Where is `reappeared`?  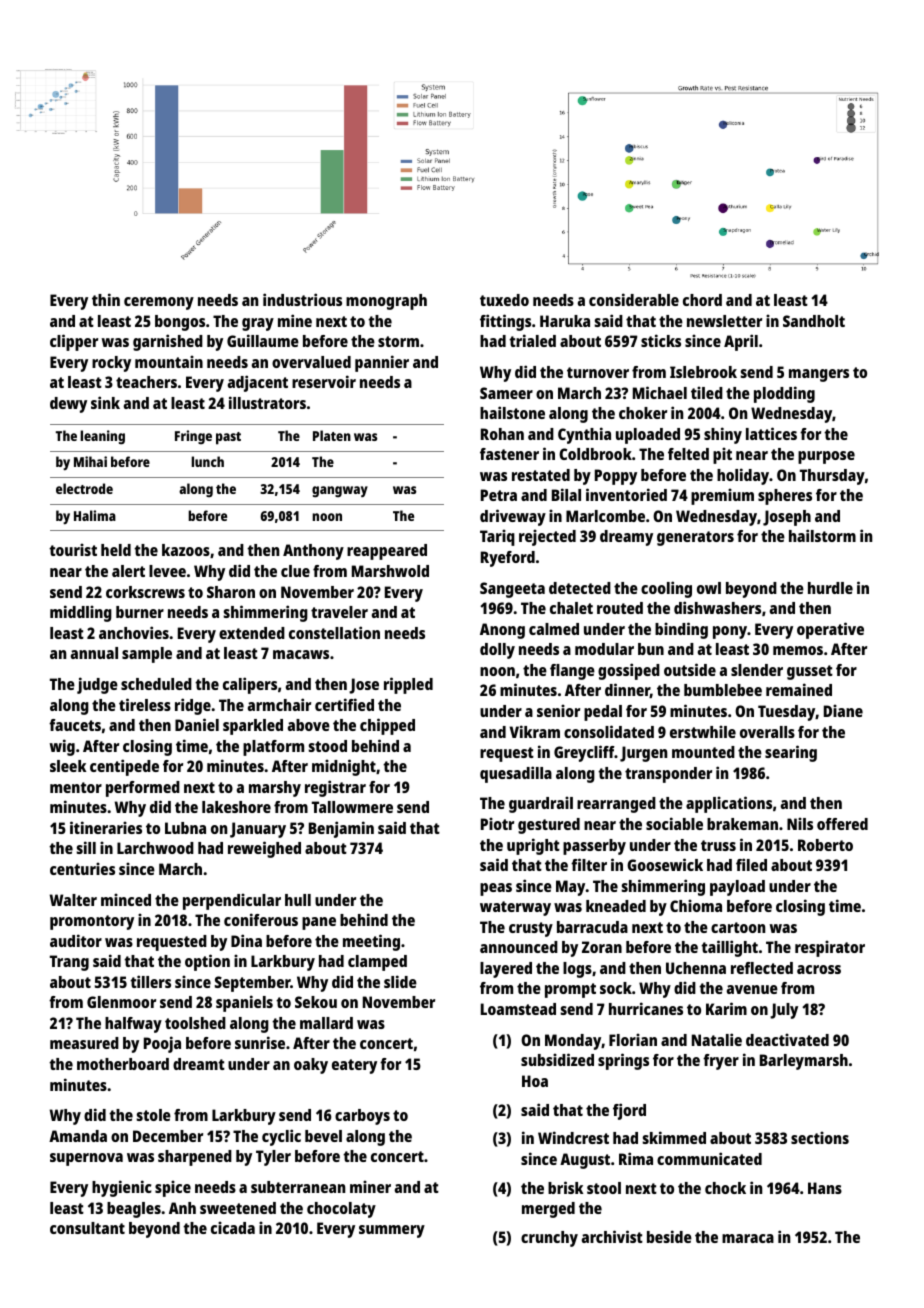 reappeared is located at coordinates (387, 552).
